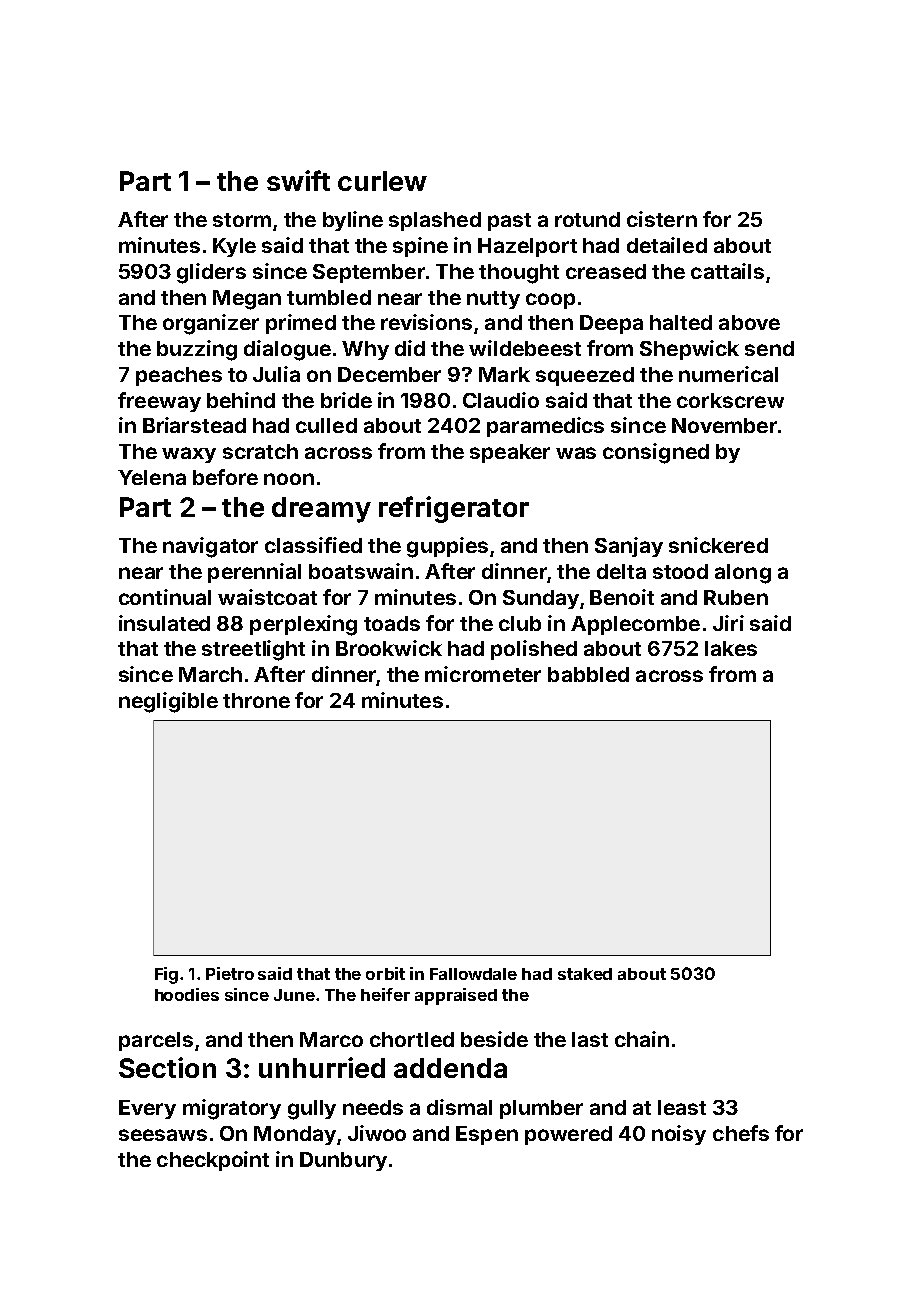  What do you see at coordinates (483, 674) in the page?
I see `micrometer` at bounding box center [483, 674].
